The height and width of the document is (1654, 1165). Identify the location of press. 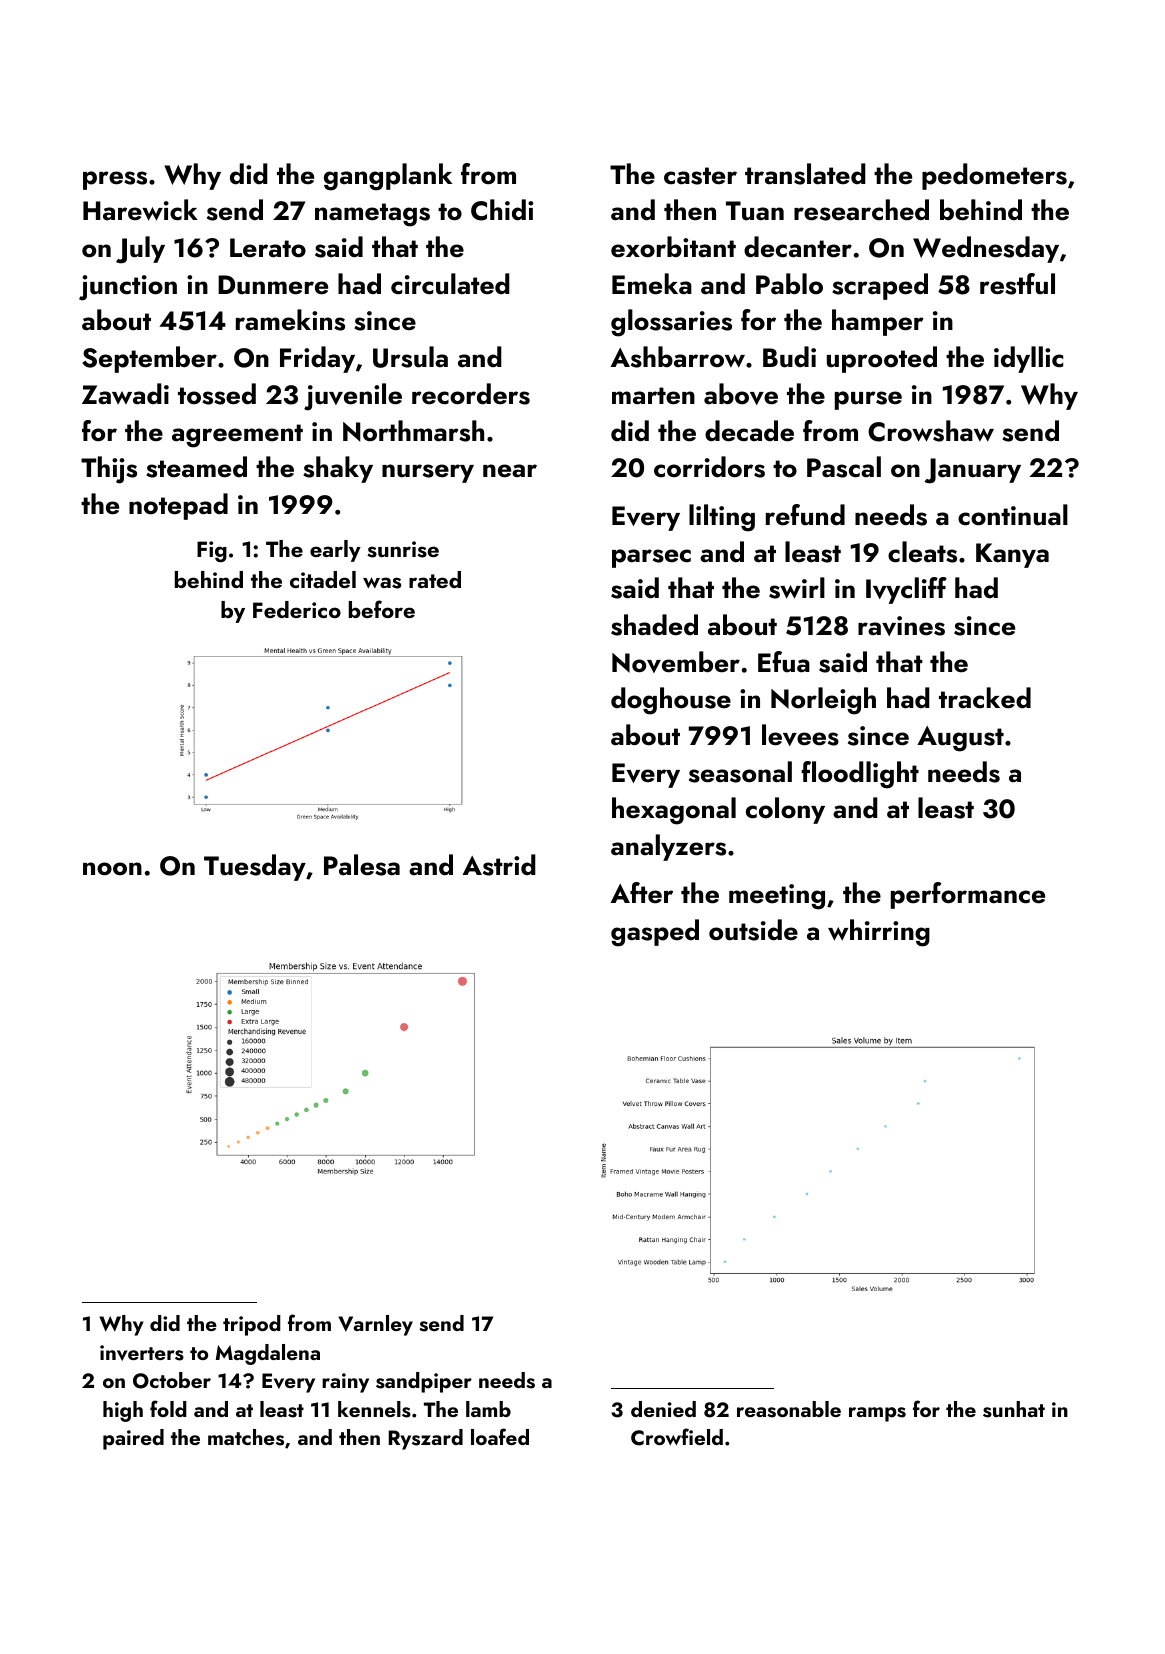
(115, 180).
